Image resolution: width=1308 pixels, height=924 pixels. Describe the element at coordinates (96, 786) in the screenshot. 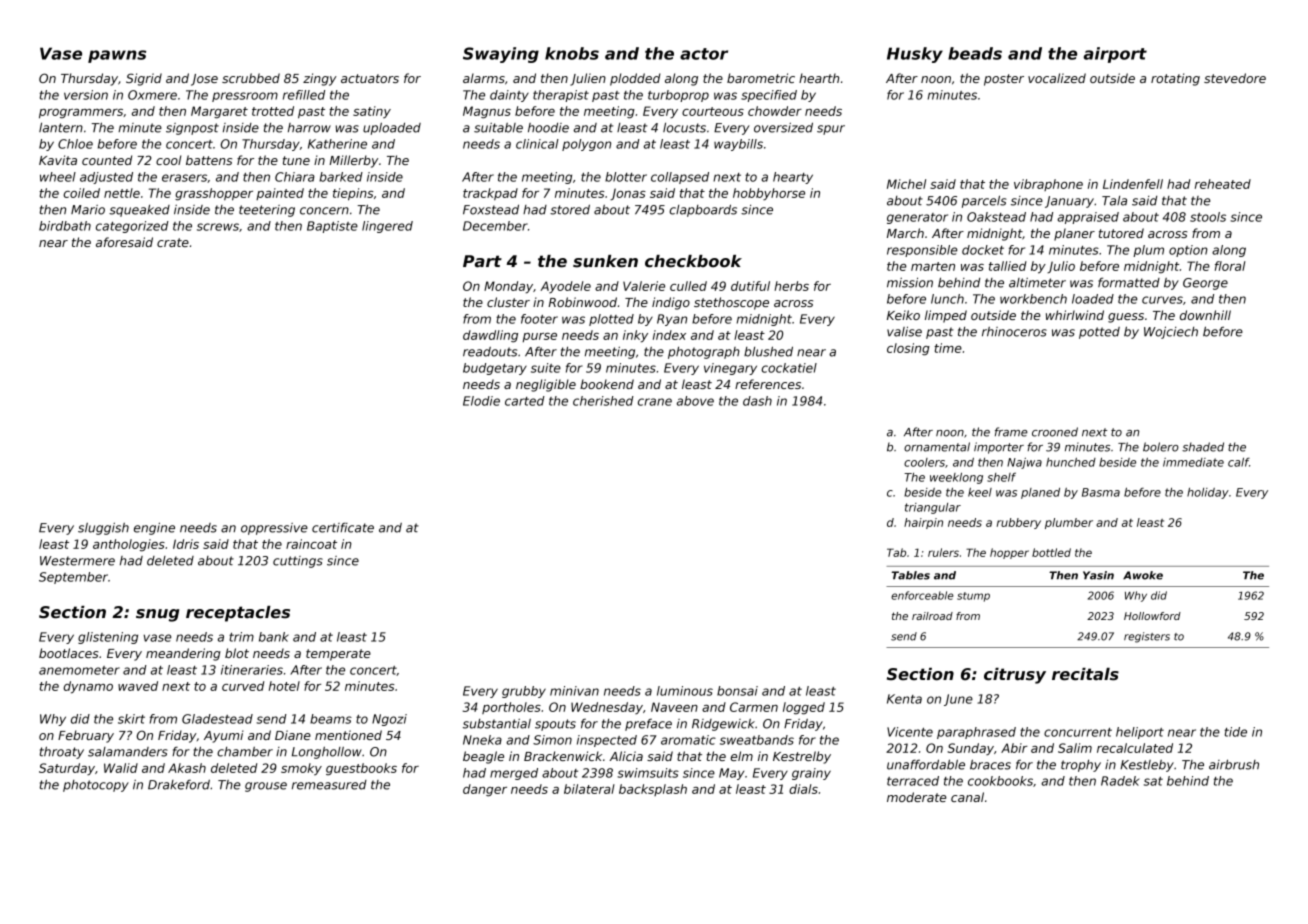

I see `photocopy` at that location.
